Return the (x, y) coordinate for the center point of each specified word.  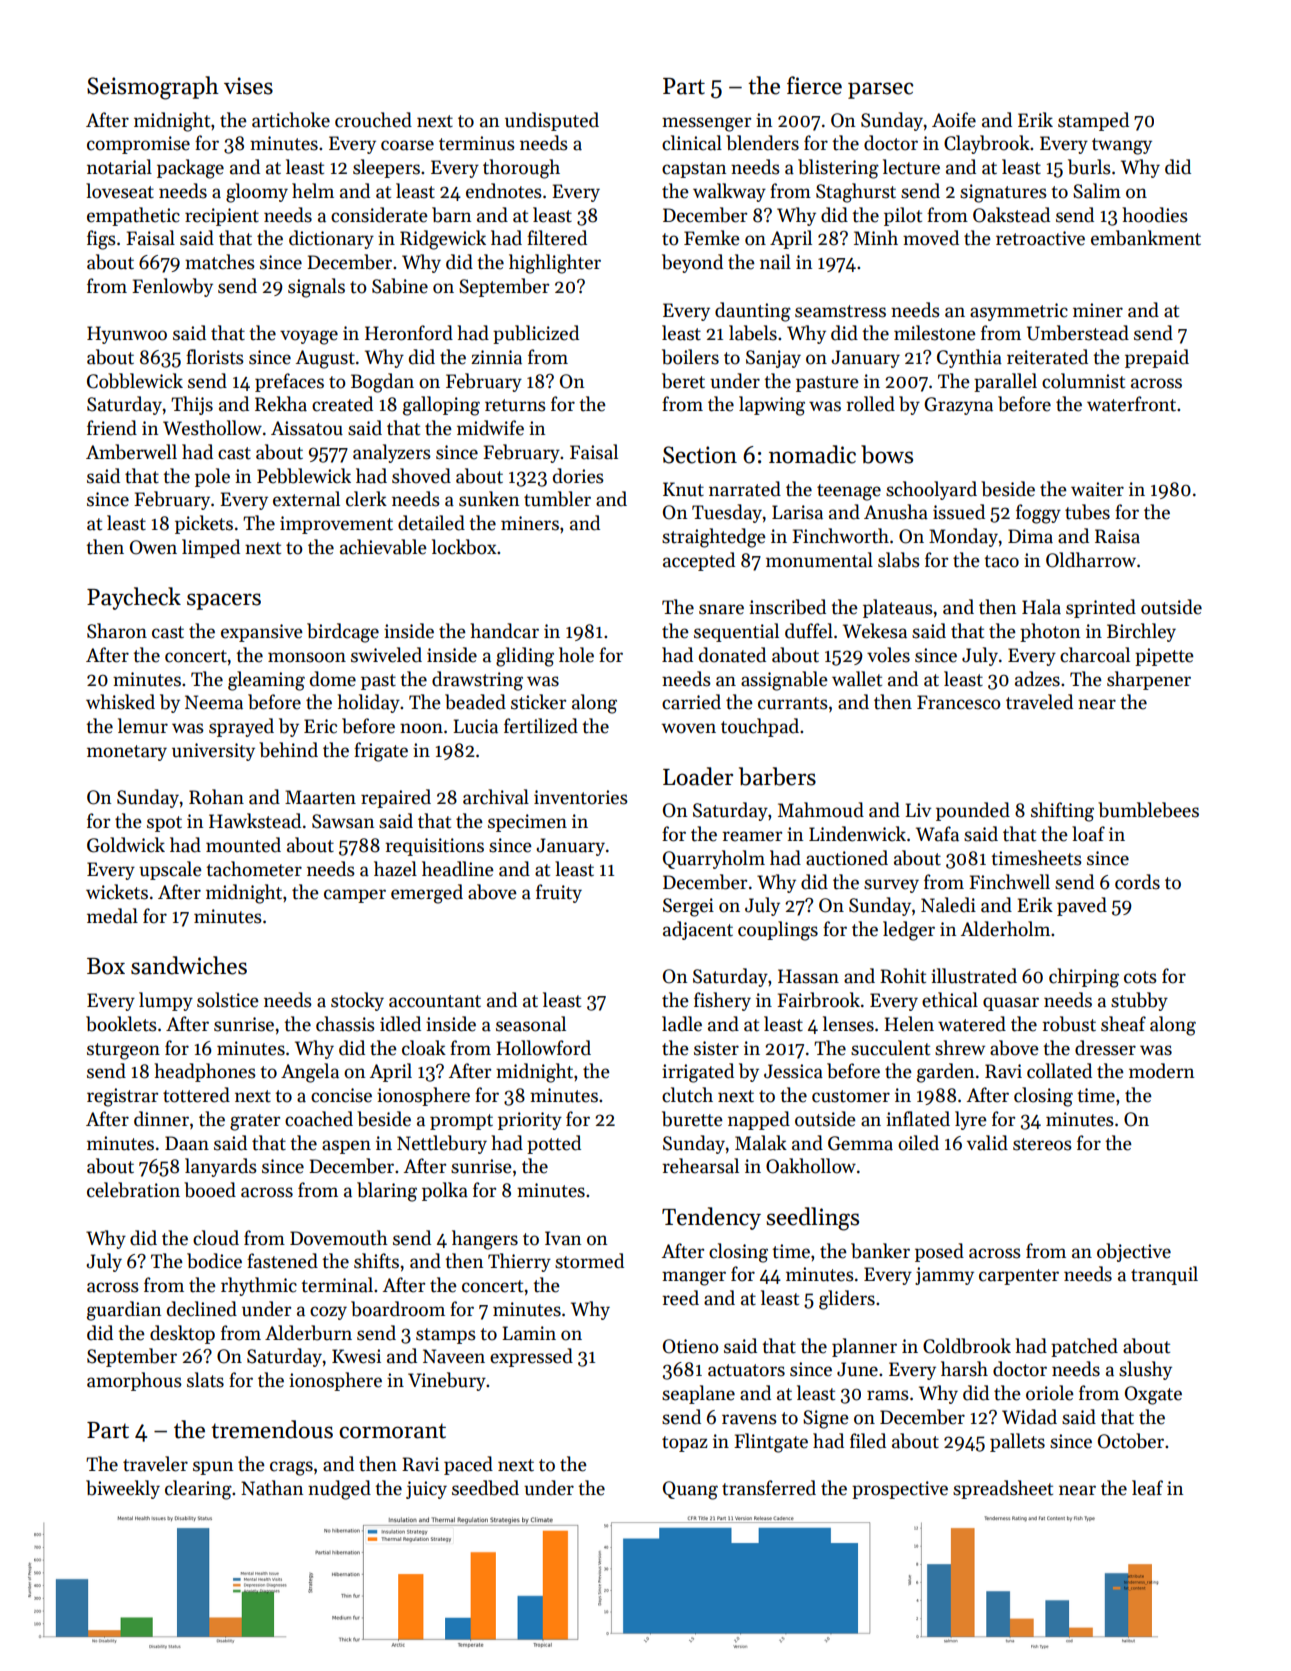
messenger (706, 124)
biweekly (123, 1489)
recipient (222, 217)
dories (578, 476)
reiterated (1047, 357)
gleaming (266, 681)
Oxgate (1153, 1395)
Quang (690, 1490)
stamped (1093, 121)
